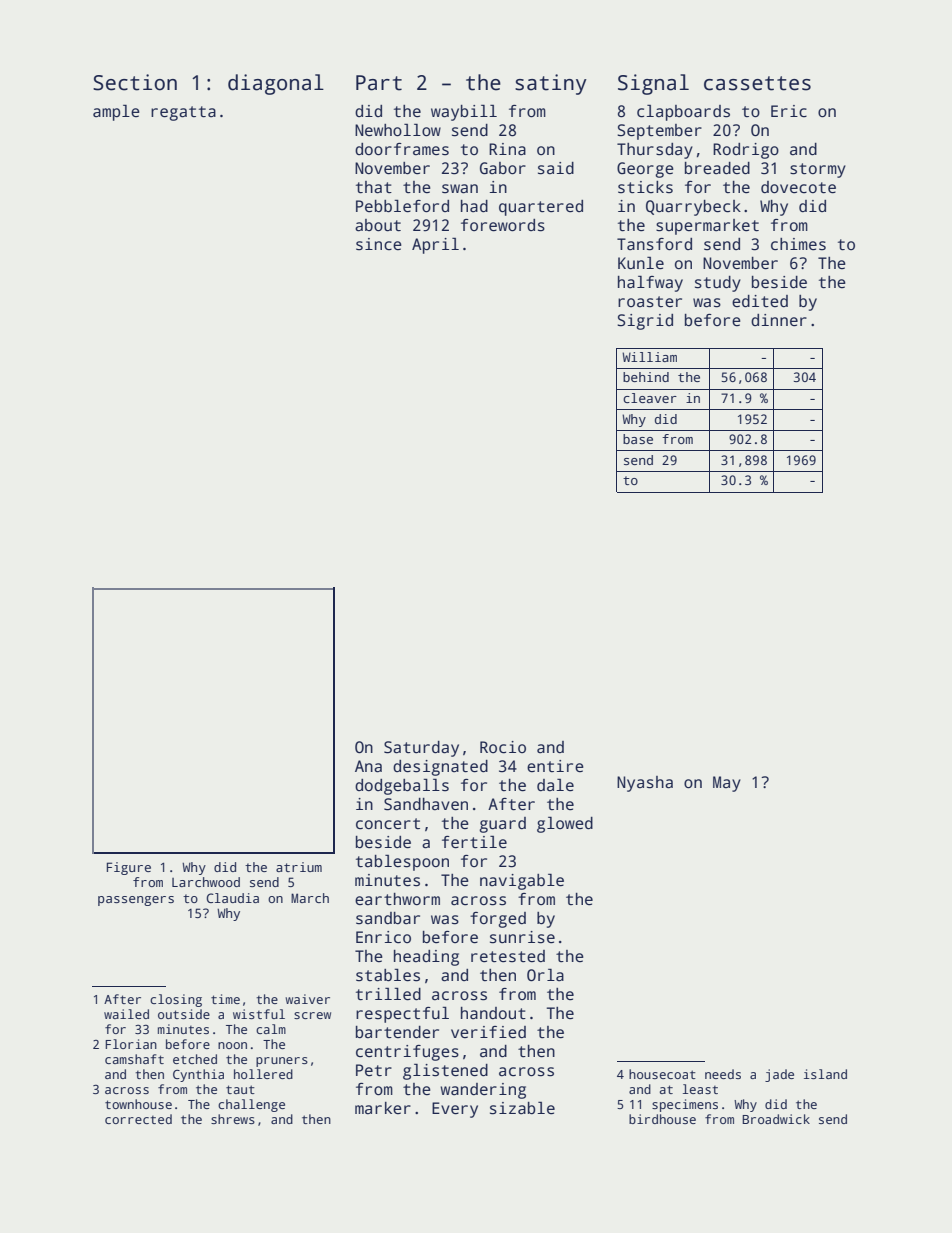  Describe the element at coordinates (483, 1091) in the screenshot. I see `wandering` at that location.
